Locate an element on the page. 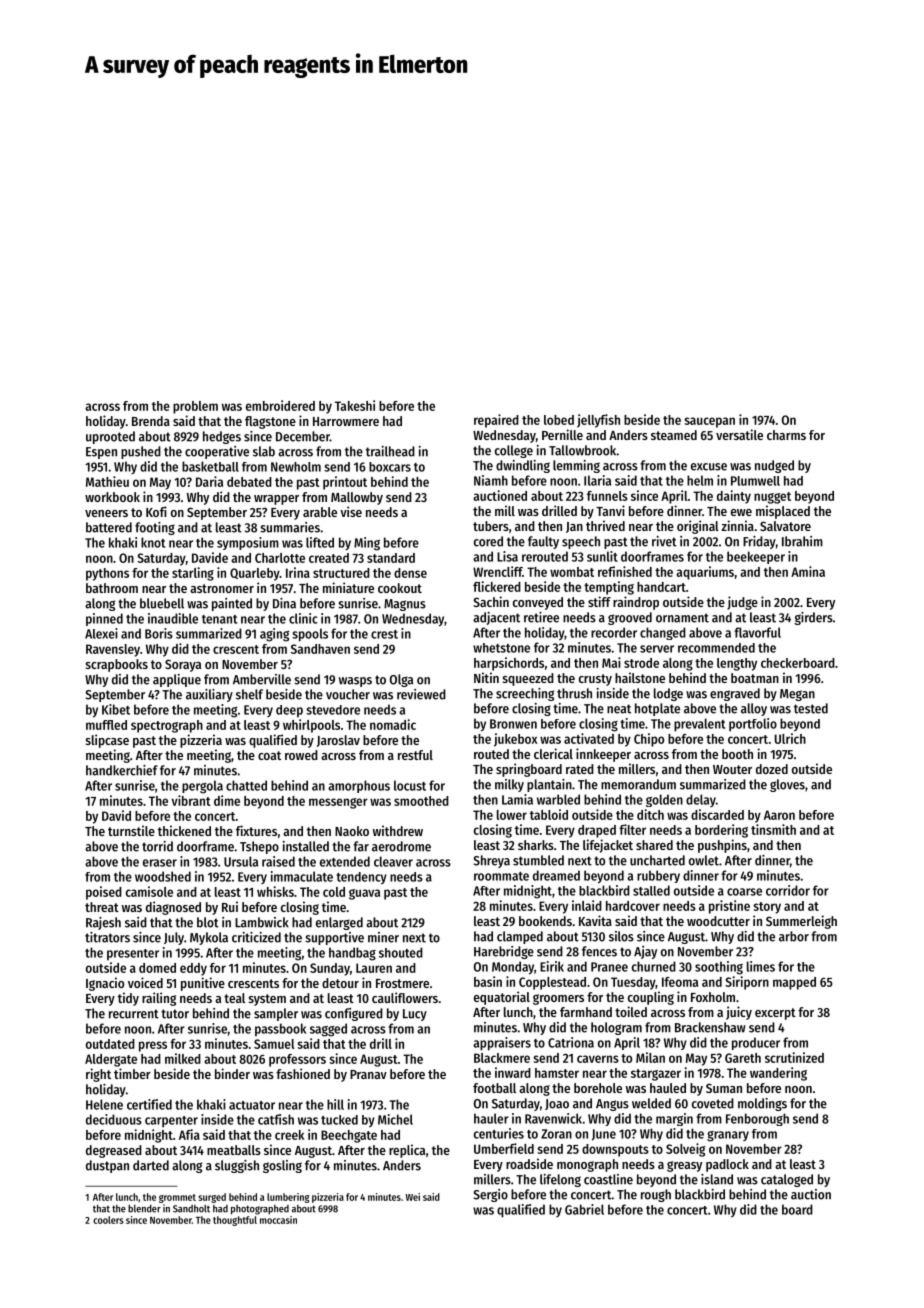 Image resolution: width=924 pixels, height=1308 pixels. embroidered is located at coordinates (280, 405).
